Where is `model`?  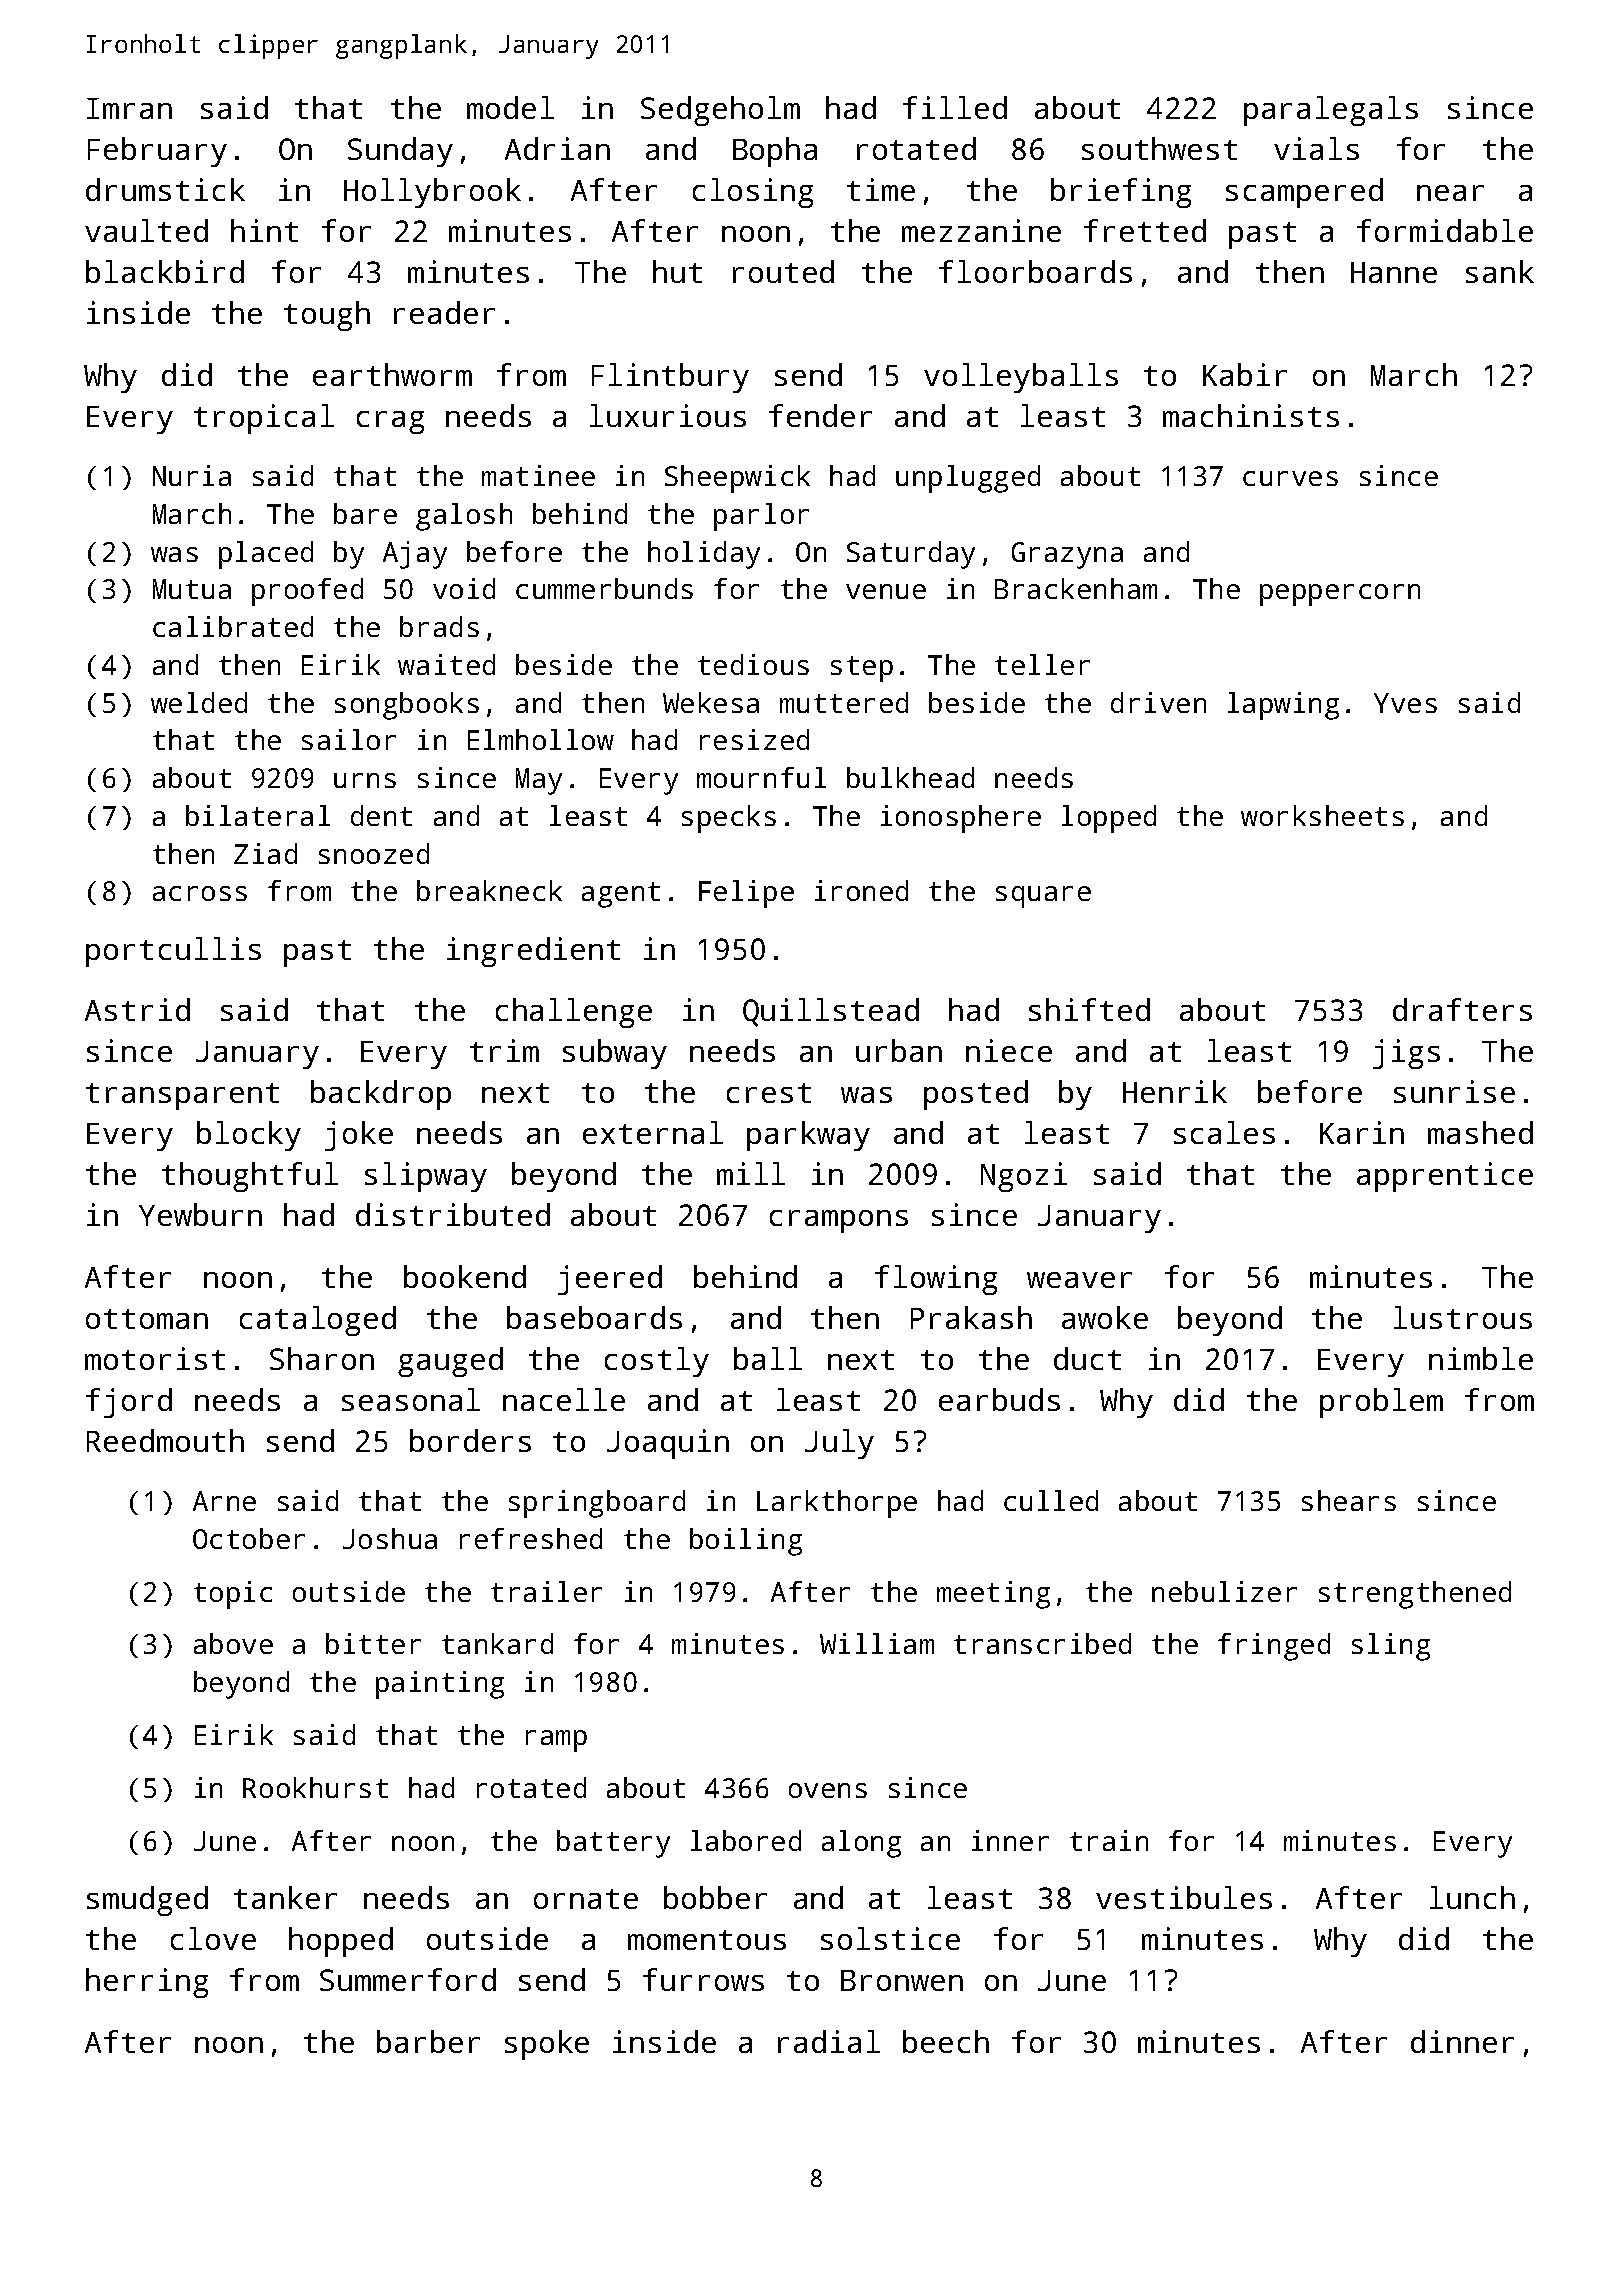
model is located at coordinates (510, 107).
